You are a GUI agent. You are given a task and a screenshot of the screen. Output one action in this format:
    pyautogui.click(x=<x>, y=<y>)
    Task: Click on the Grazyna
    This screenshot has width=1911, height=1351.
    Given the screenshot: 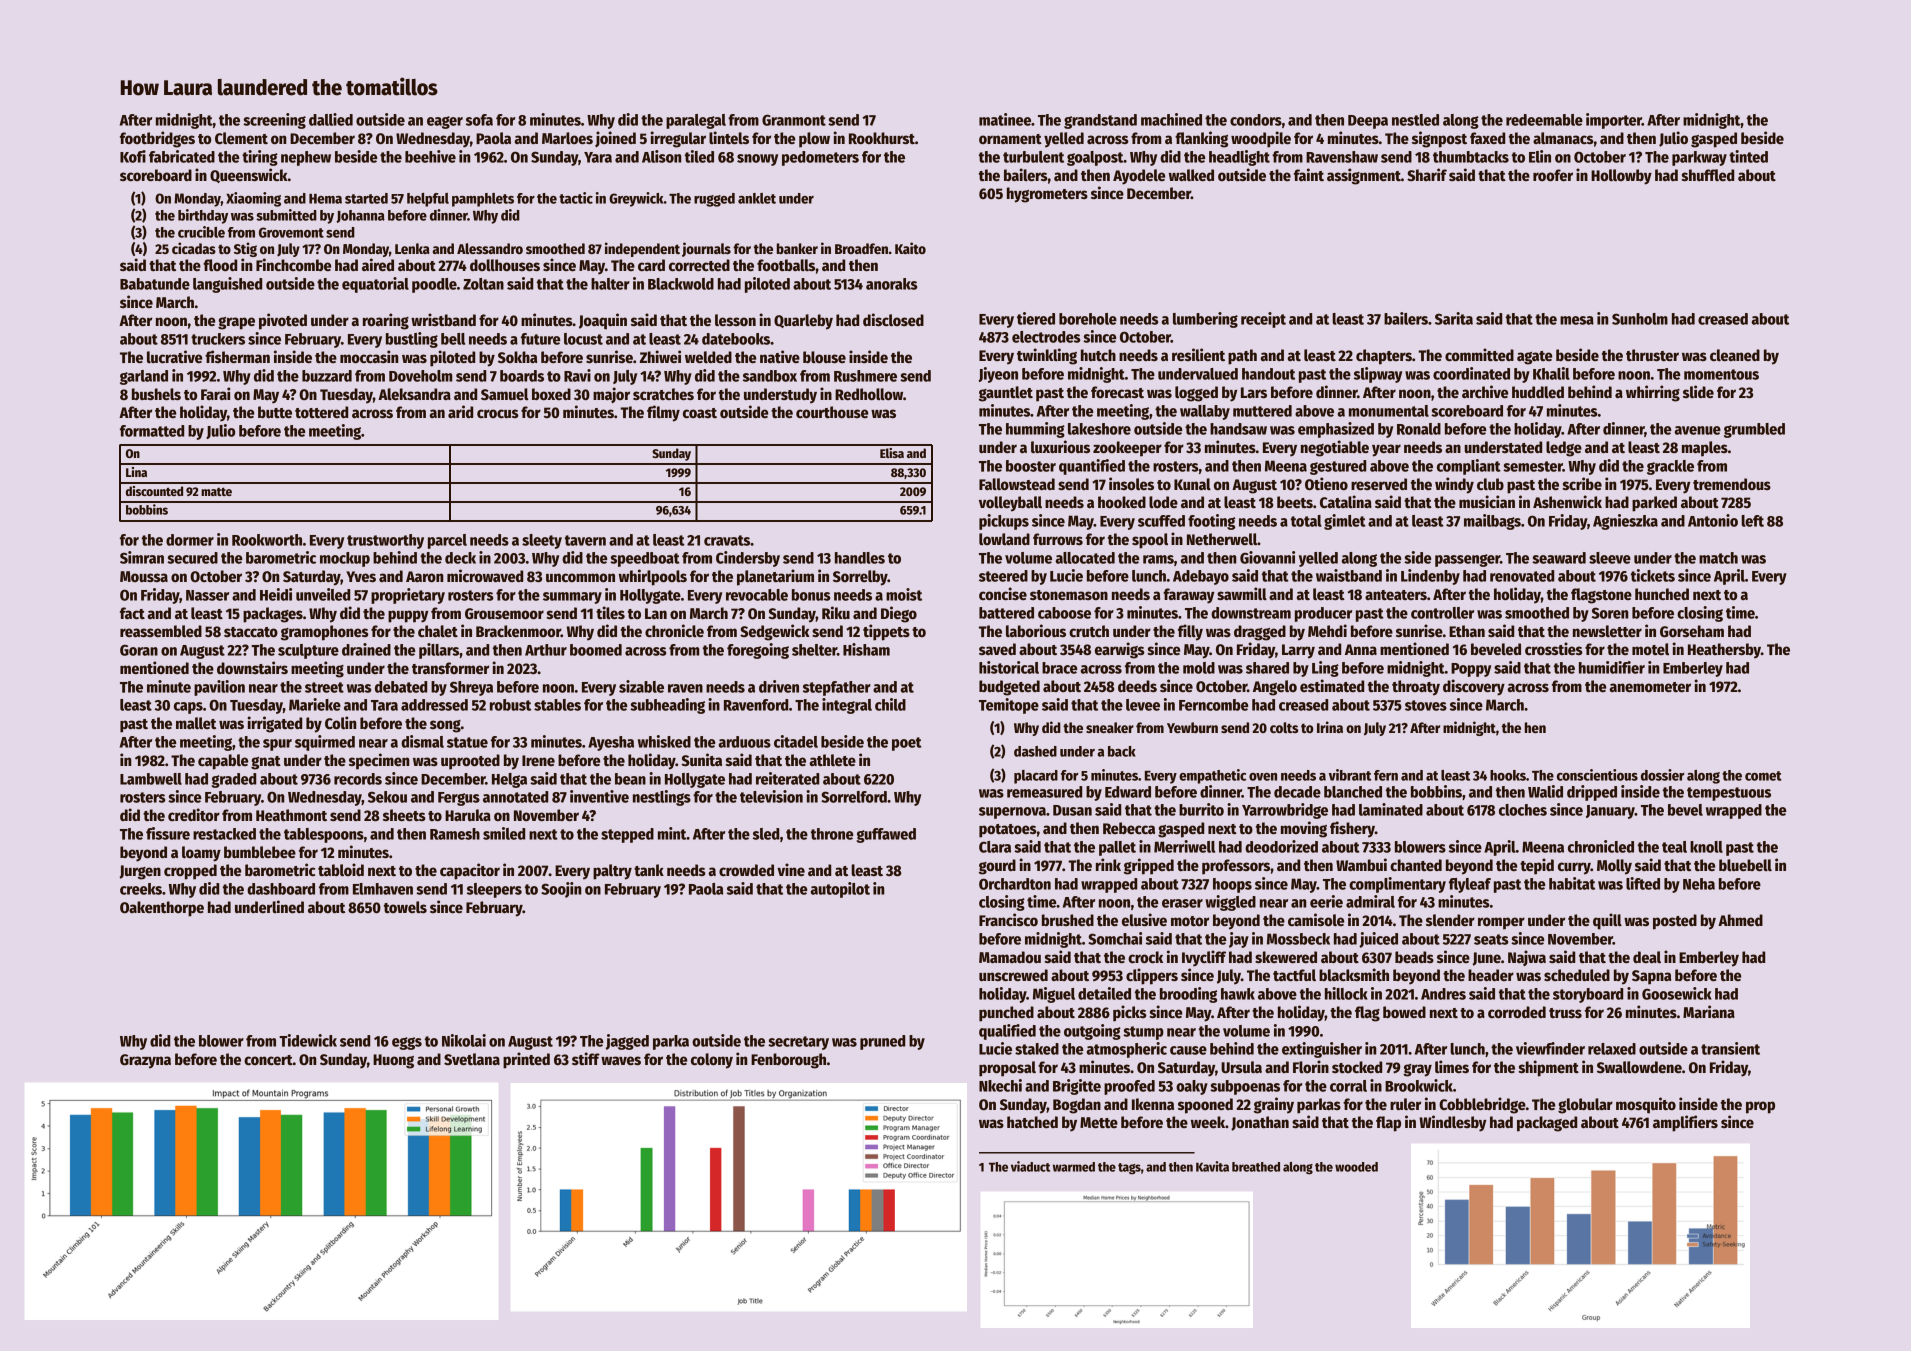 What is the action you would take?
    pyautogui.click(x=145, y=1061)
